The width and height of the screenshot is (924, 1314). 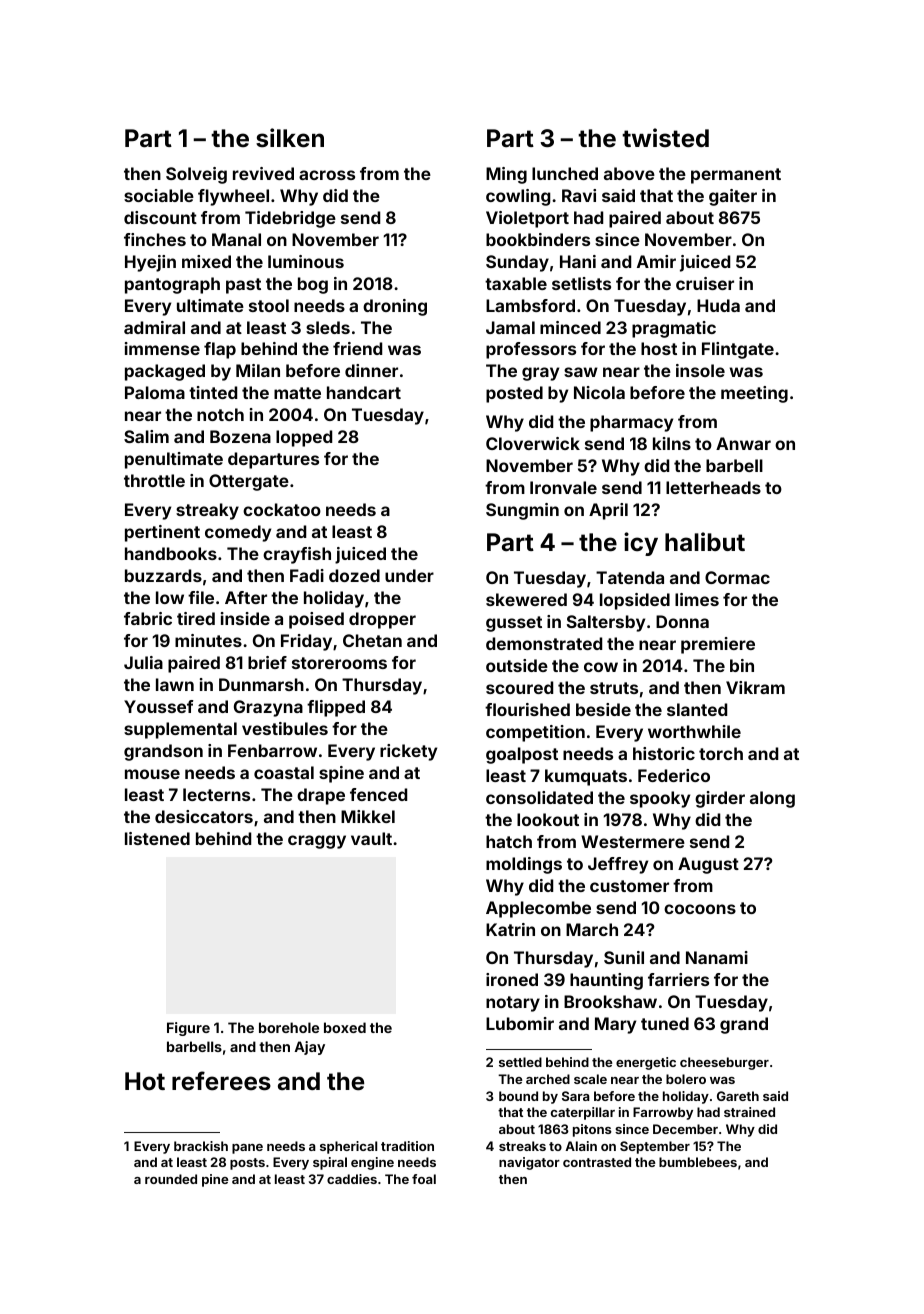 I want to click on energetic, so click(x=646, y=1063).
